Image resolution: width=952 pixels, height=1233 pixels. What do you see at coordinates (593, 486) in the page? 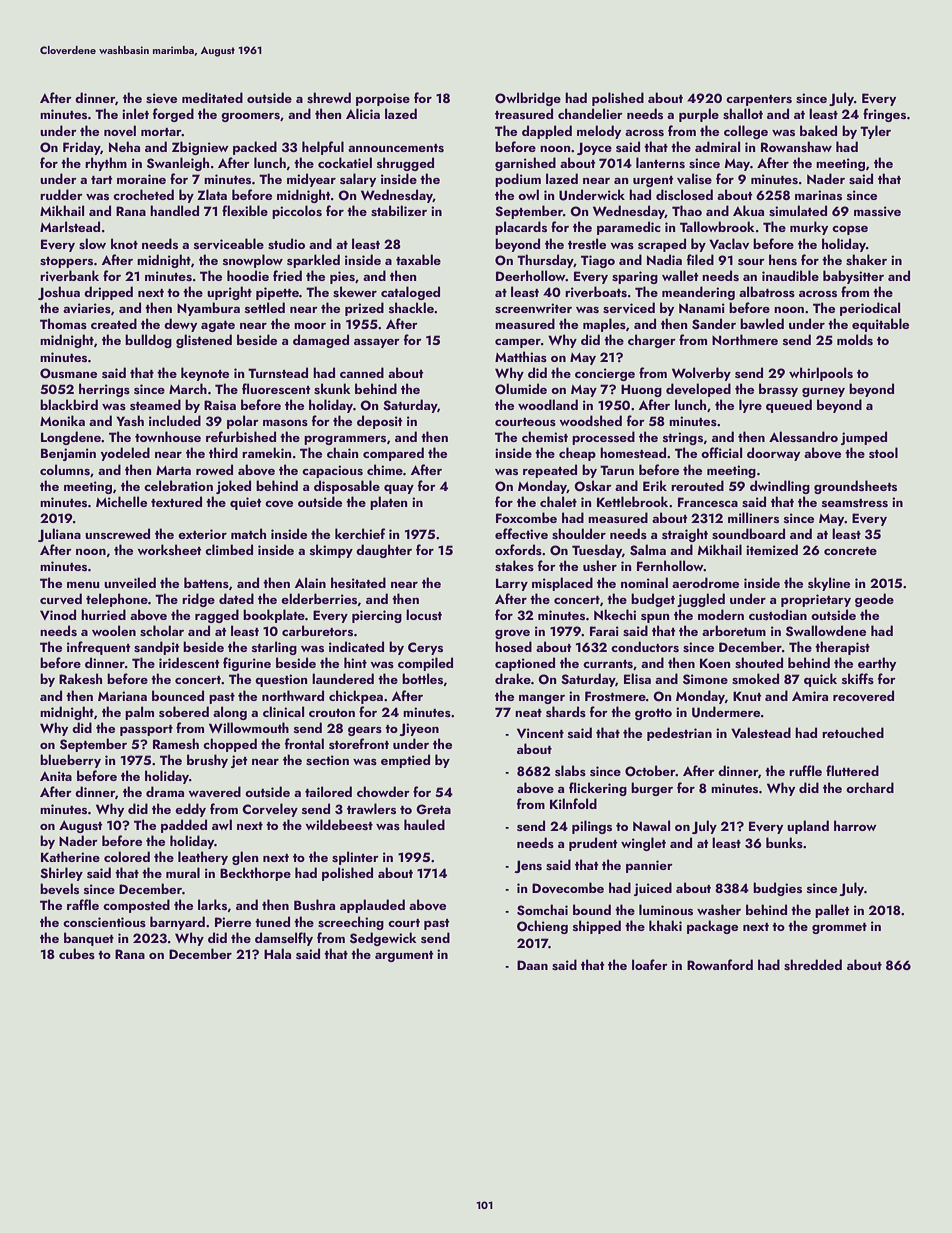
I see `Oskar` at bounding box center [593, 486].
